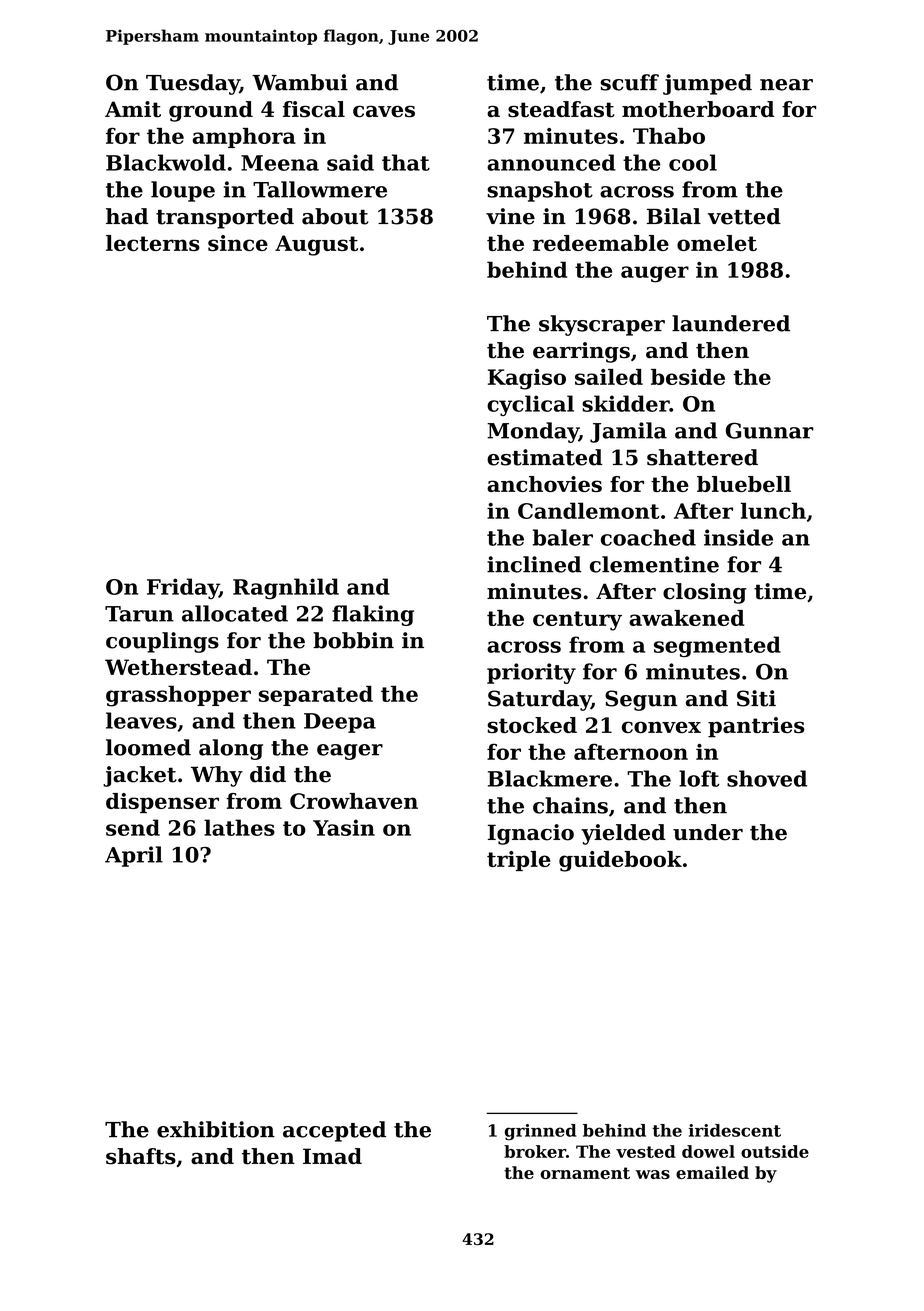  Describe the element at coordinates (332, 1156) in the page. I see `Imad` at that location.
